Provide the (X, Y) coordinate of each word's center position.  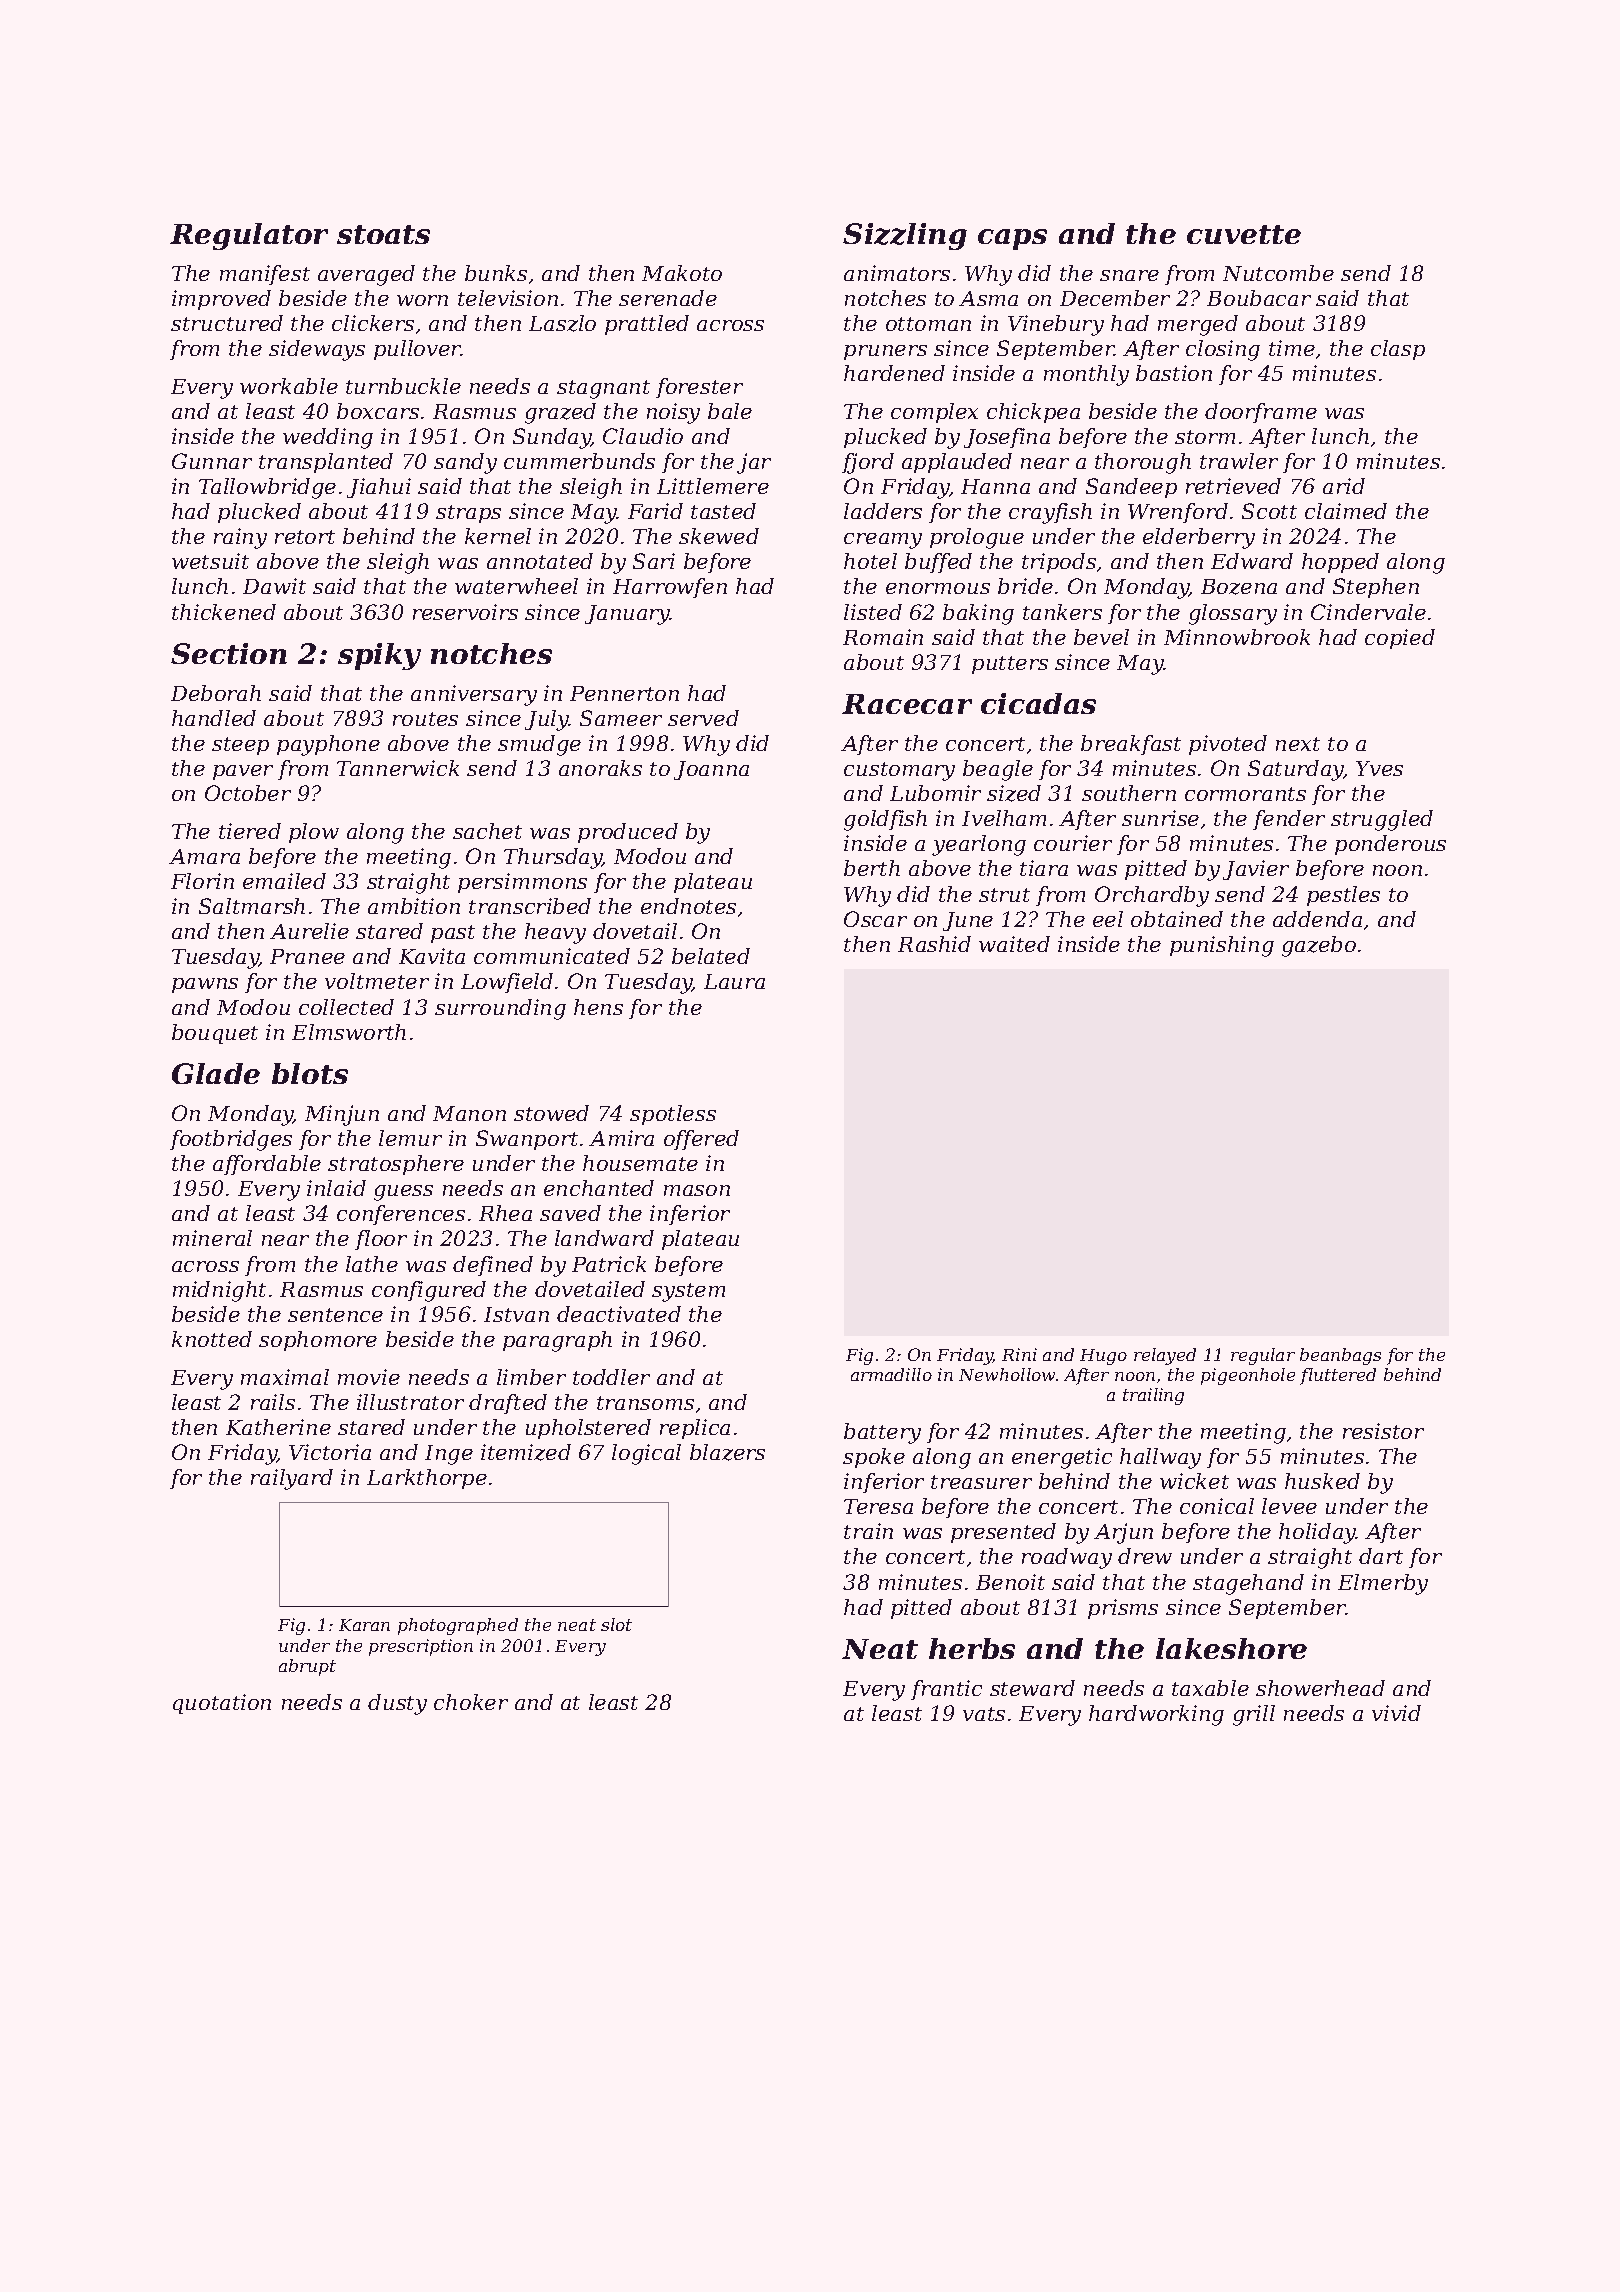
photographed (458, 1626)
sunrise (1160, 818)
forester (699, 388)
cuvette (1244, 234)
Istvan (516, 1314)
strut (1004, 895)
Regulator (249, 236)
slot (616, 1624)
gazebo (1319, 946)
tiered (250, 831)
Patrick (609, 1264)
